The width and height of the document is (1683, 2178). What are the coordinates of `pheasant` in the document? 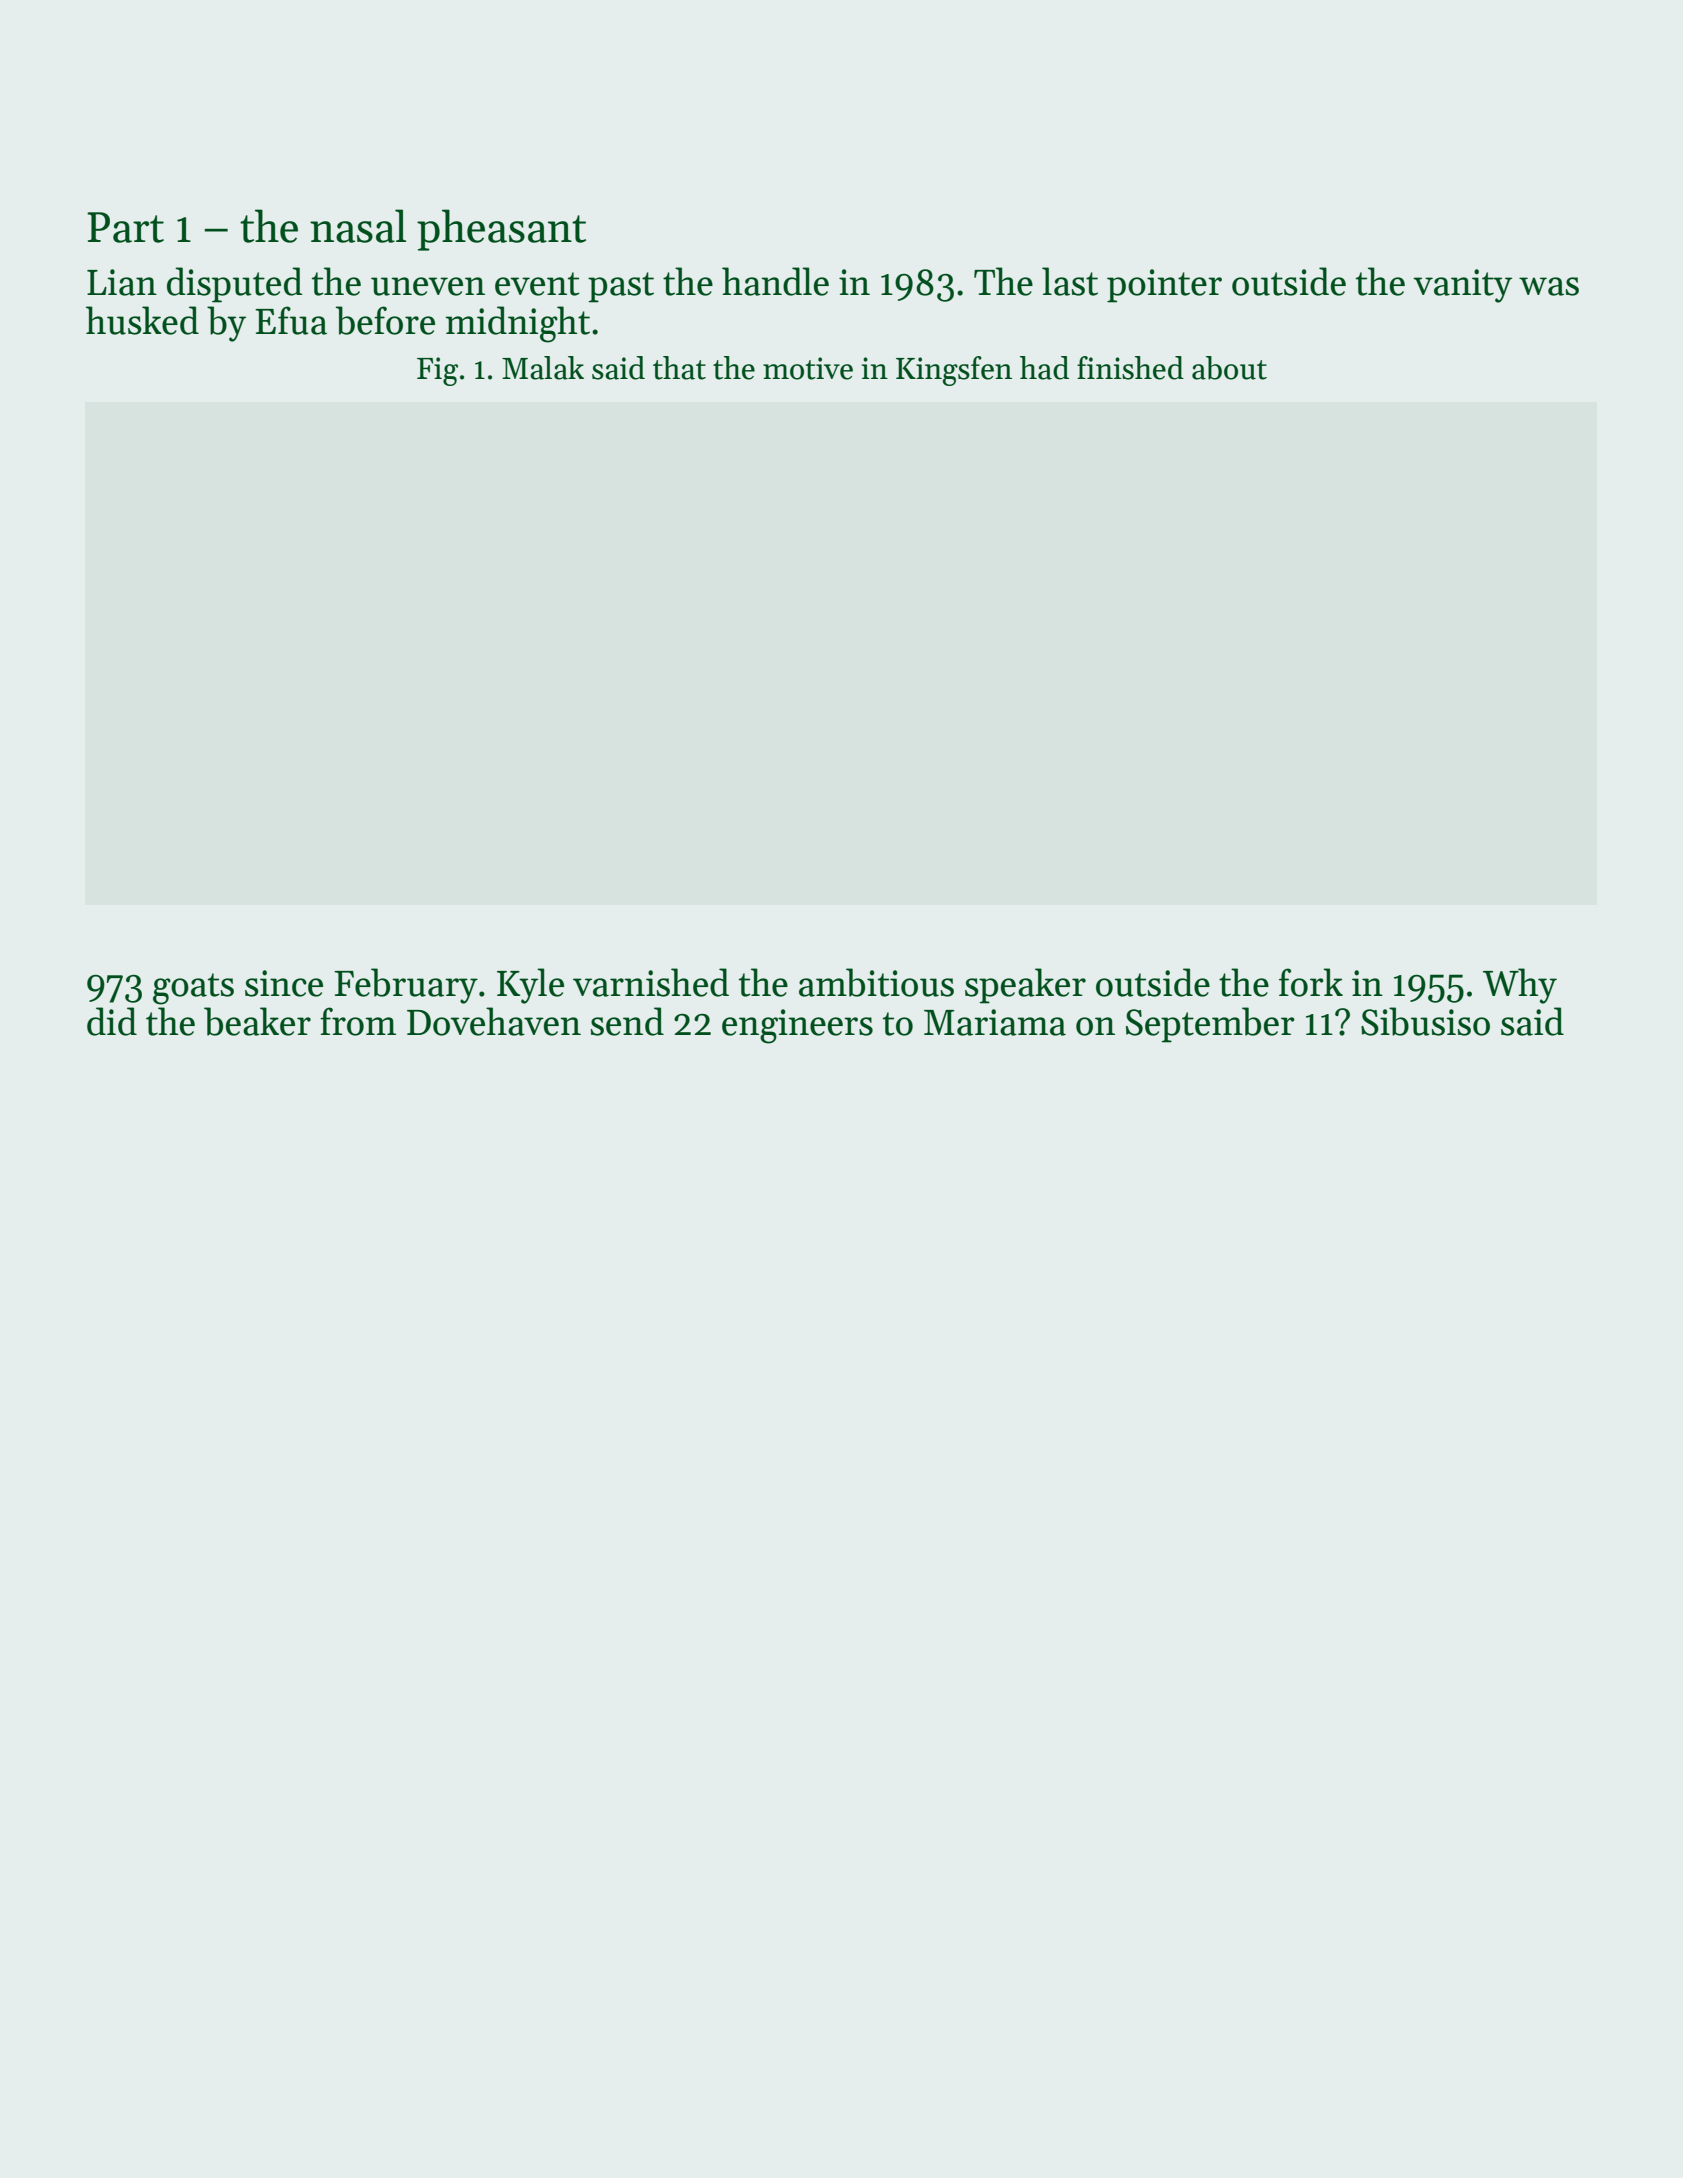 It's located at (501, 230).
